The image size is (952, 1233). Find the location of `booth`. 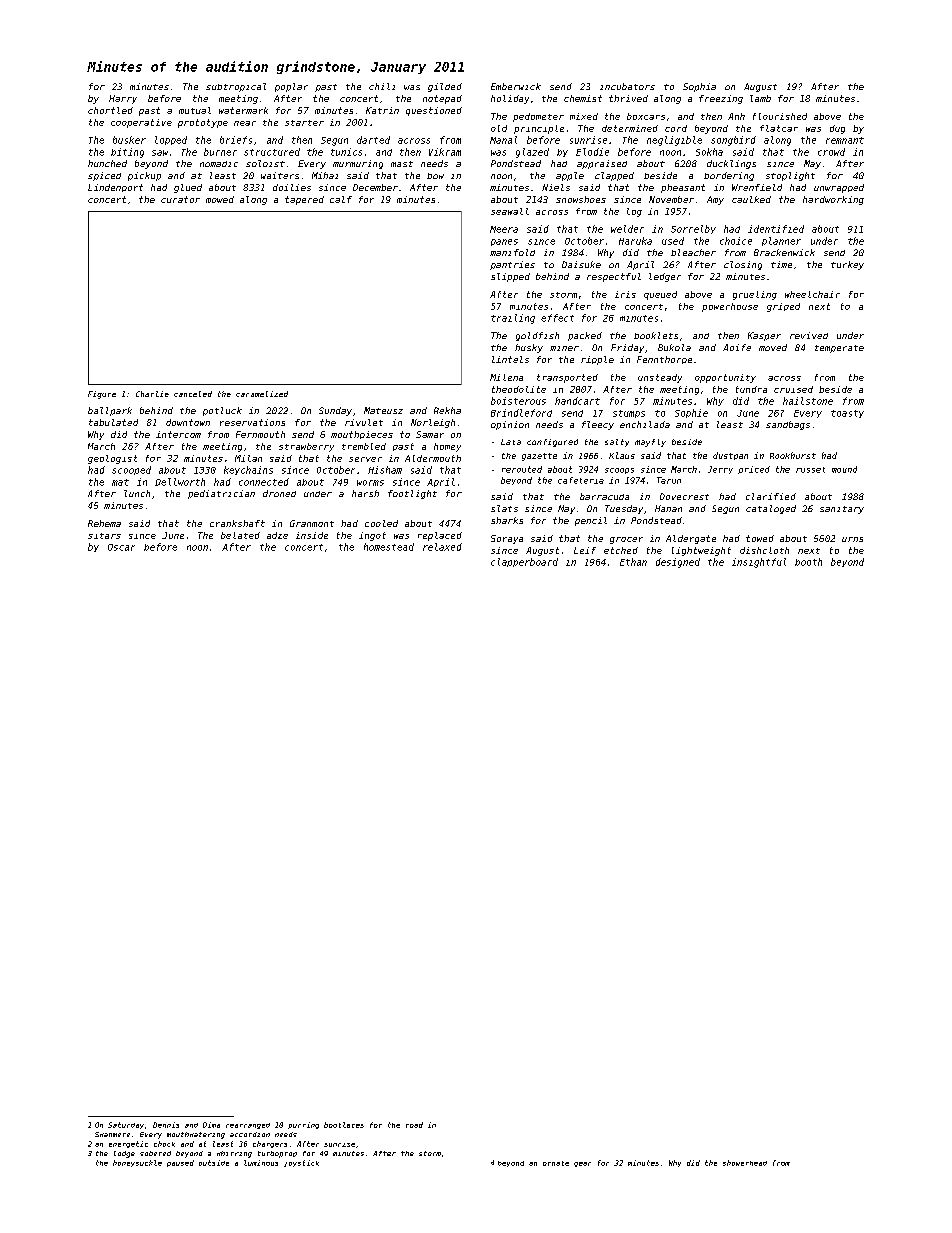

booth is located at coordinates (808, 562).
